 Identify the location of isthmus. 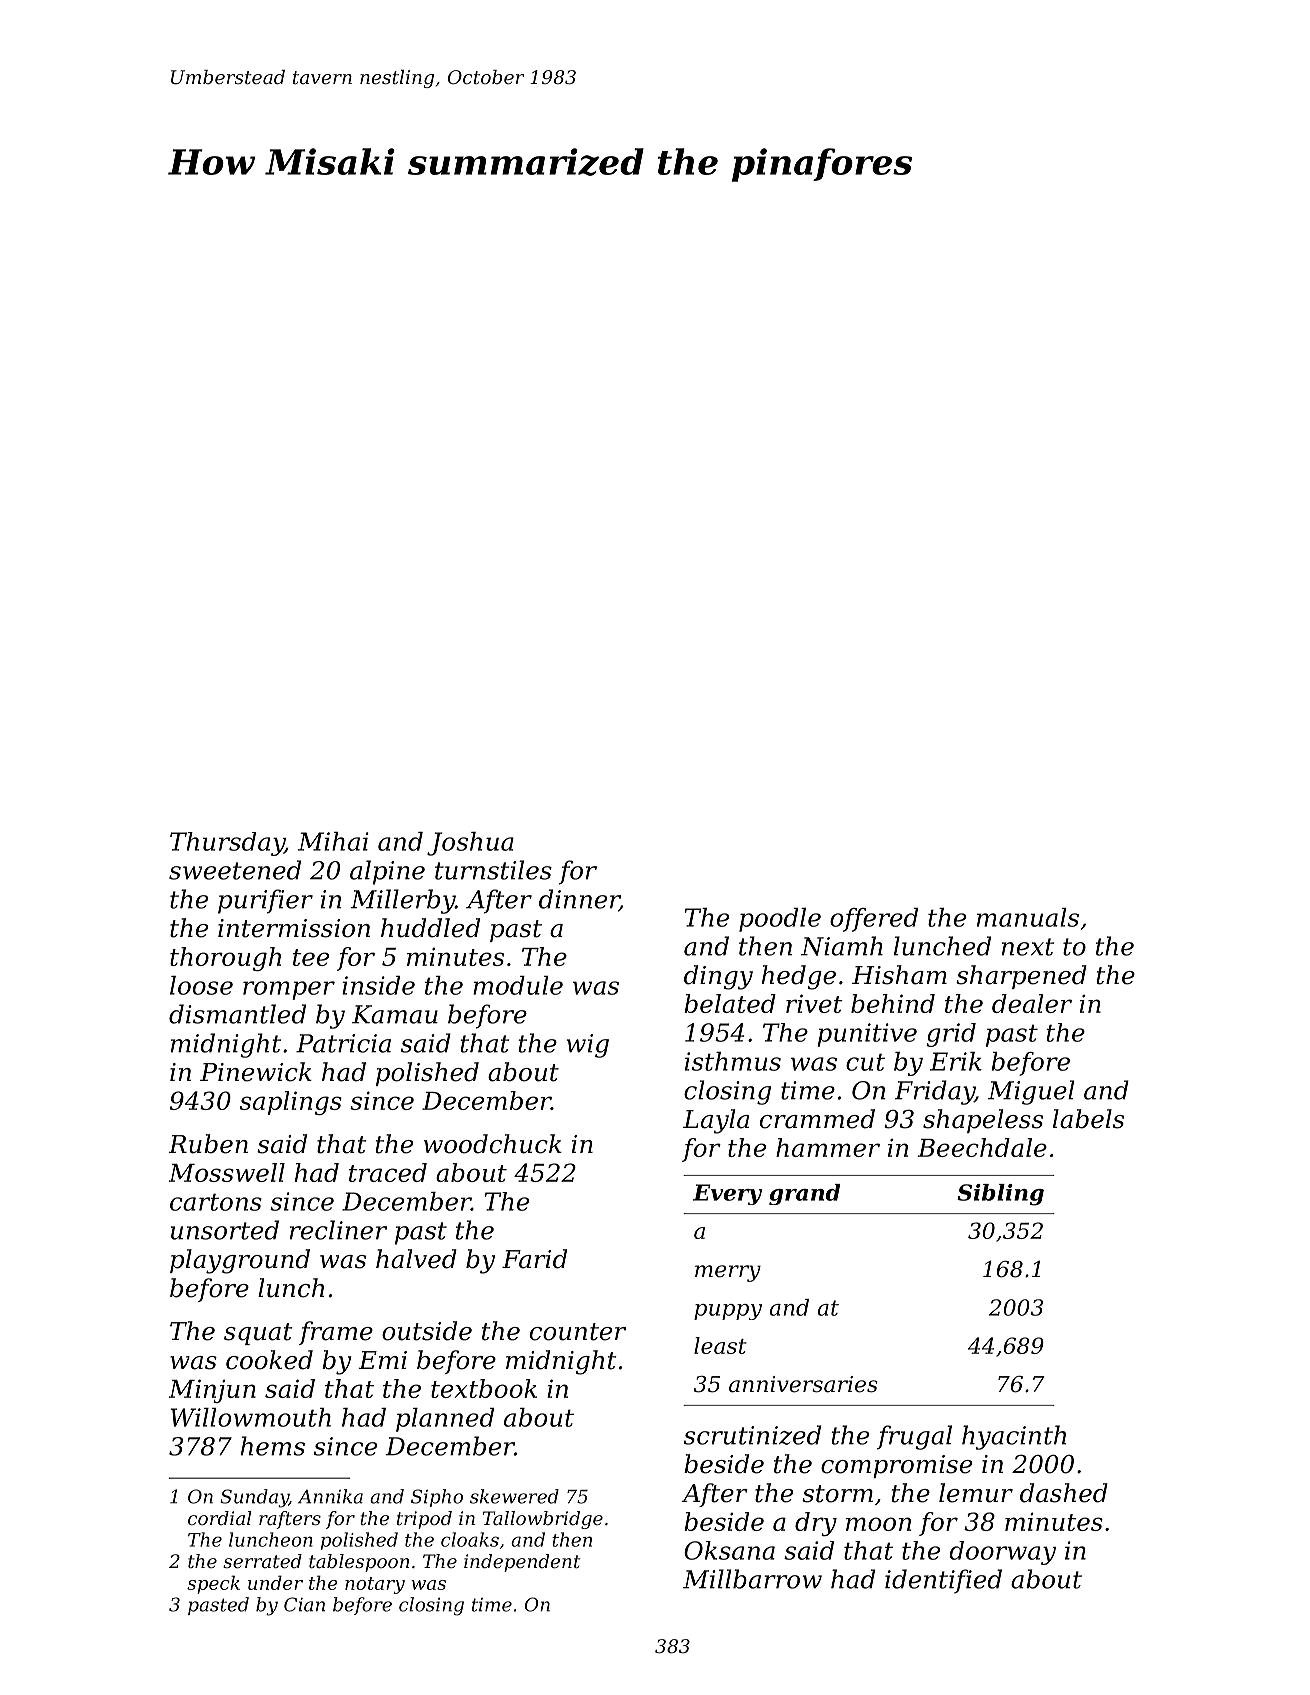
(733, 1061).
